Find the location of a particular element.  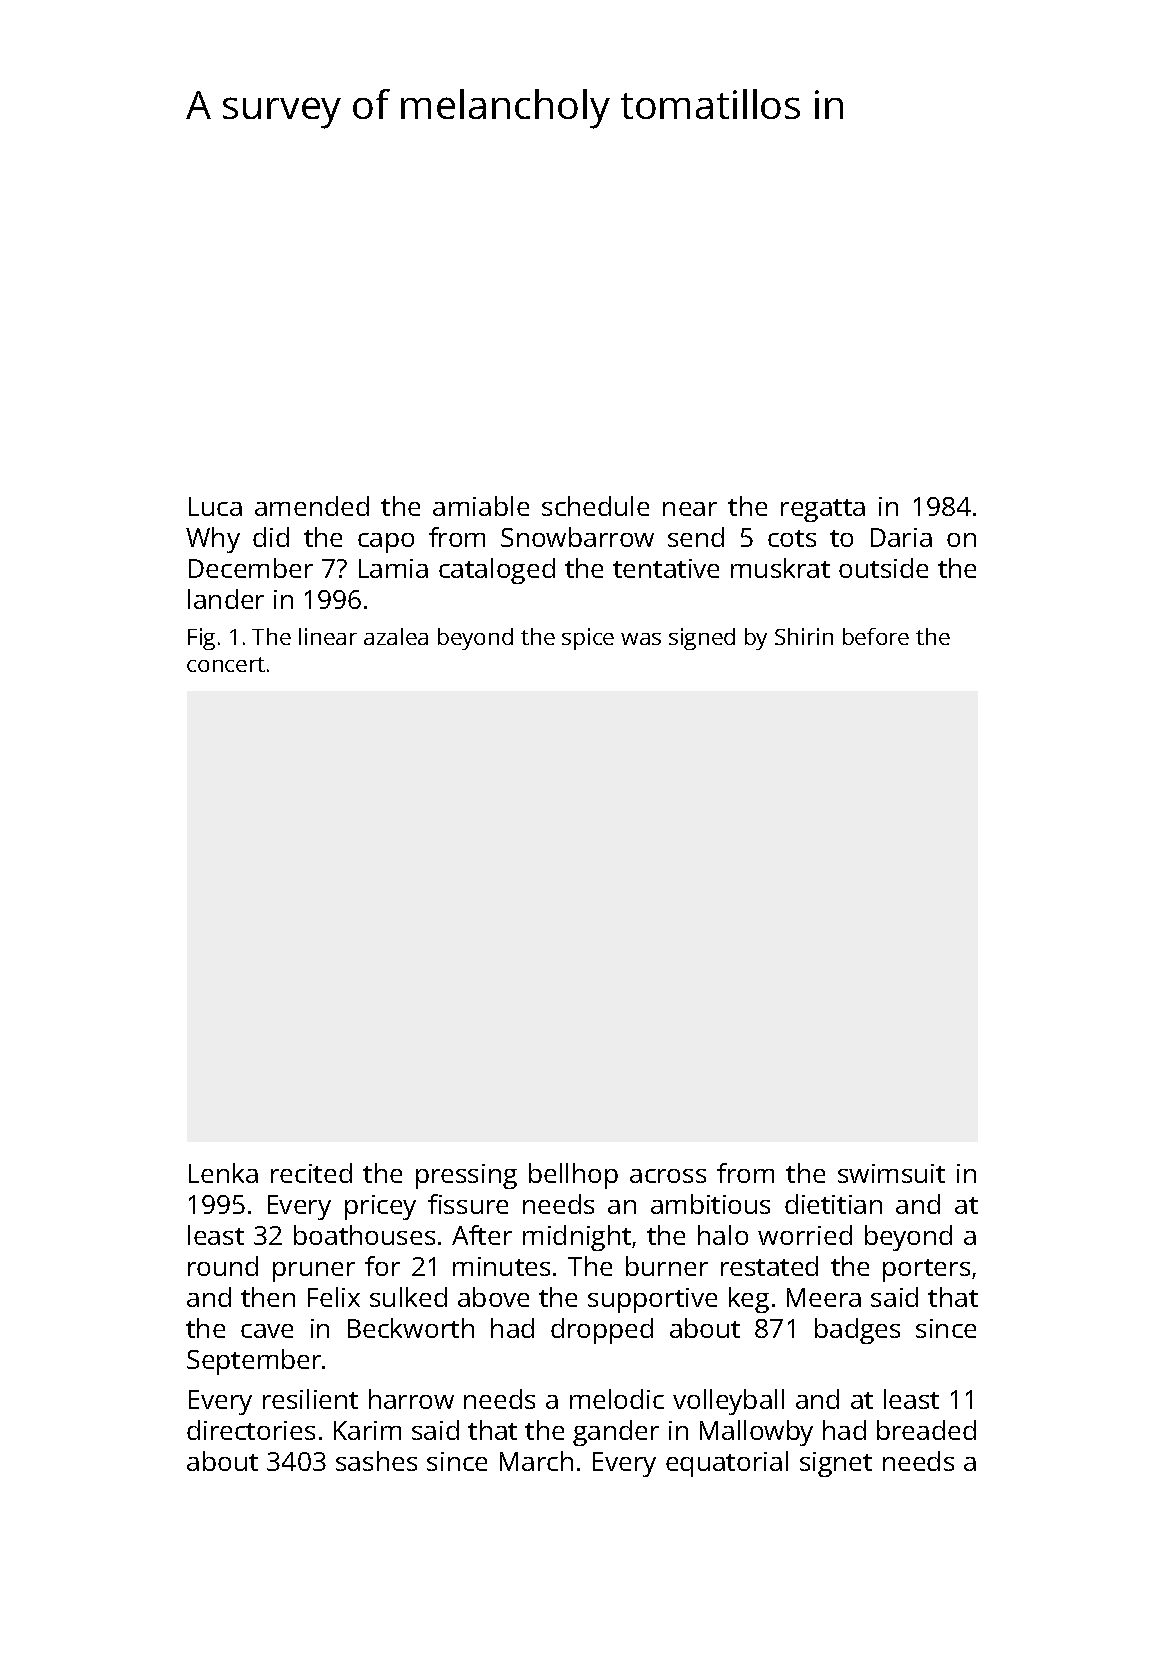

dietitian is located at coordinates (833, 1204).
